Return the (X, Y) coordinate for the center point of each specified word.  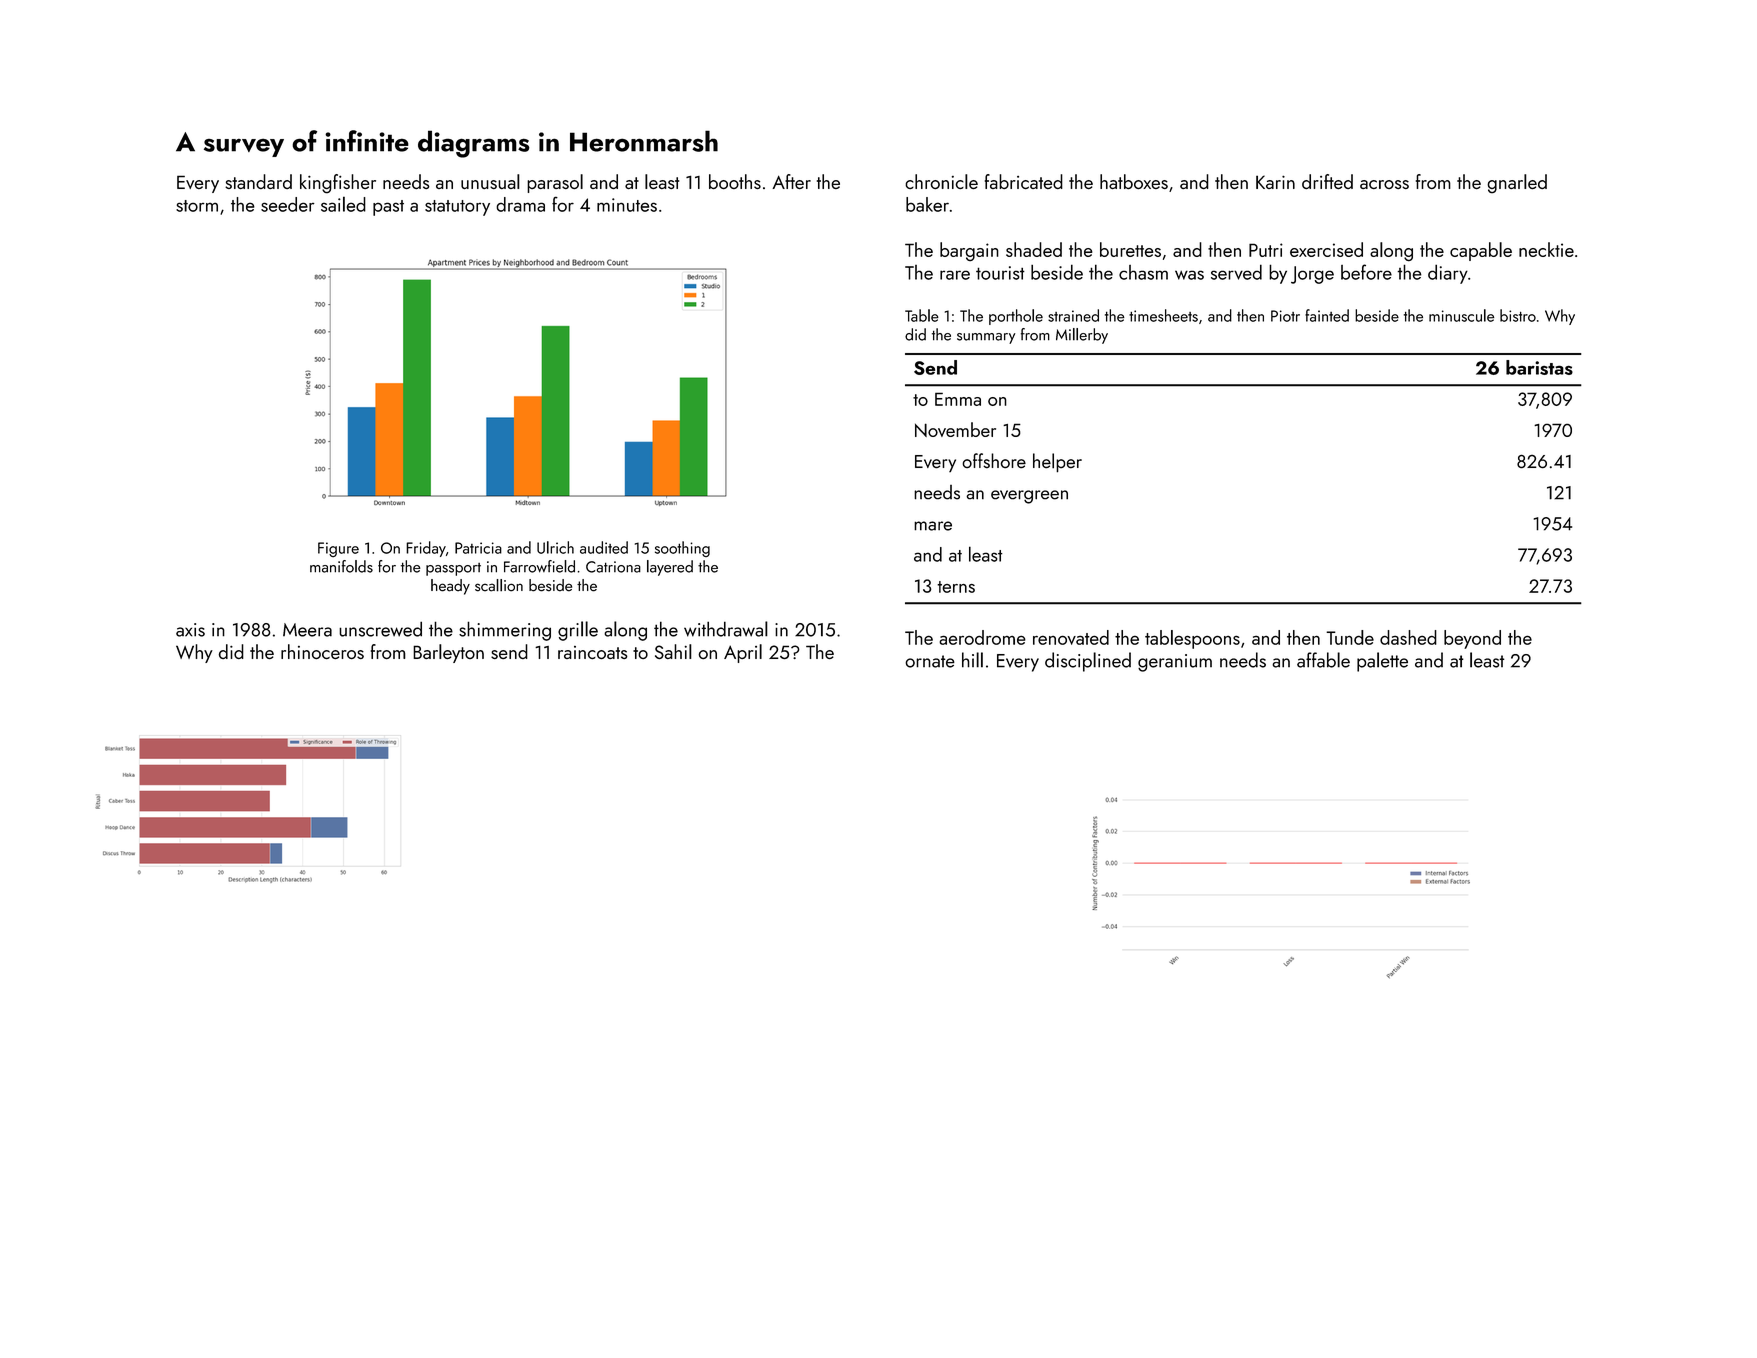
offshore (994, 460)
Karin (1275, 182)
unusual (490, 181)
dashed (1408, 637)
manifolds (341, 566)
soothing (682, 549)
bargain (969, 251)
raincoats (593, 652)
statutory (457, 208)
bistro (1518, 315)
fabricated (1024, 181)
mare (933, 526)
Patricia (478, 548)
